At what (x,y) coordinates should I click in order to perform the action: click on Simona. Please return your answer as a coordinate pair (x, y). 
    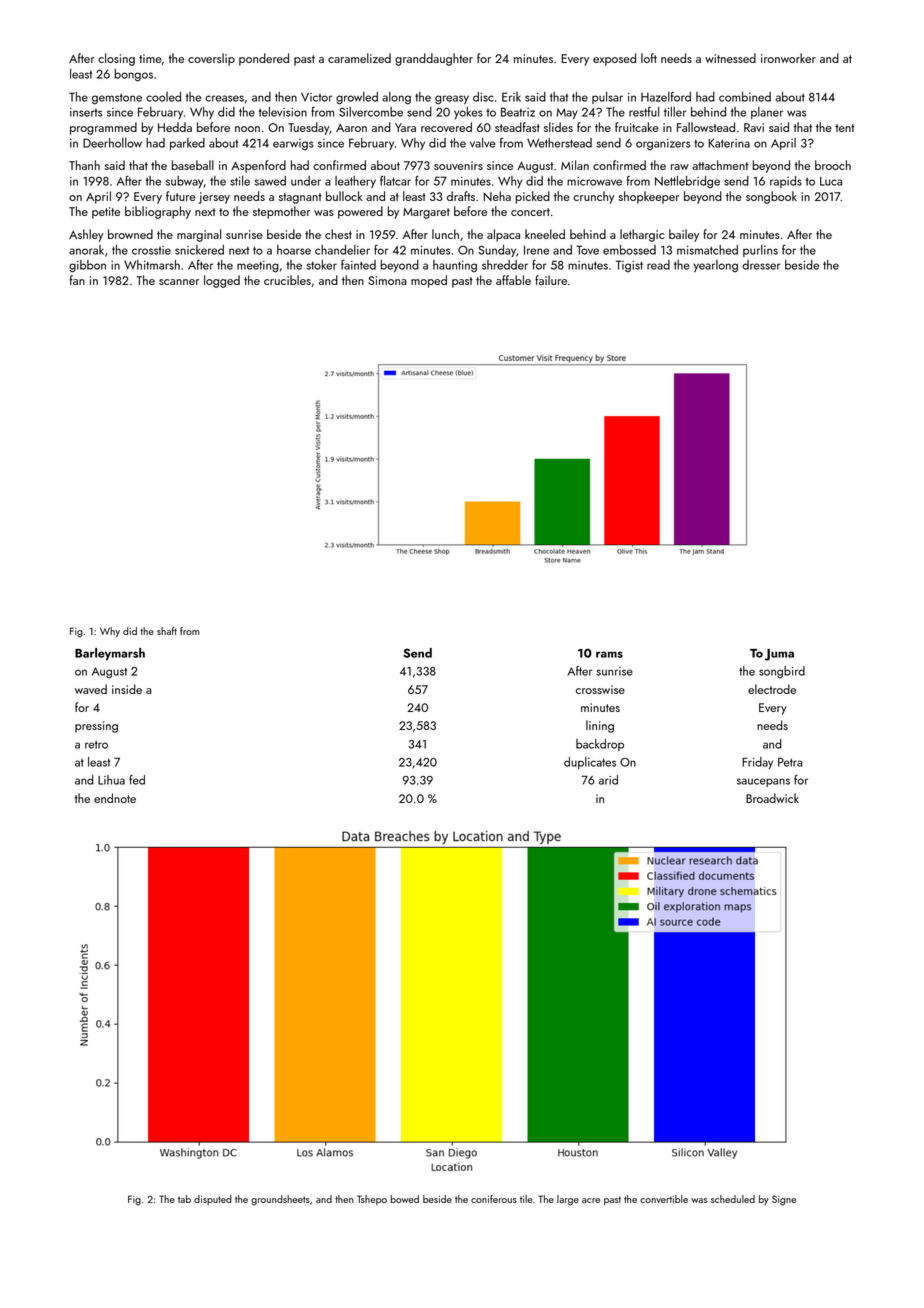
    Looking at the image, I should click on (387, 280).
